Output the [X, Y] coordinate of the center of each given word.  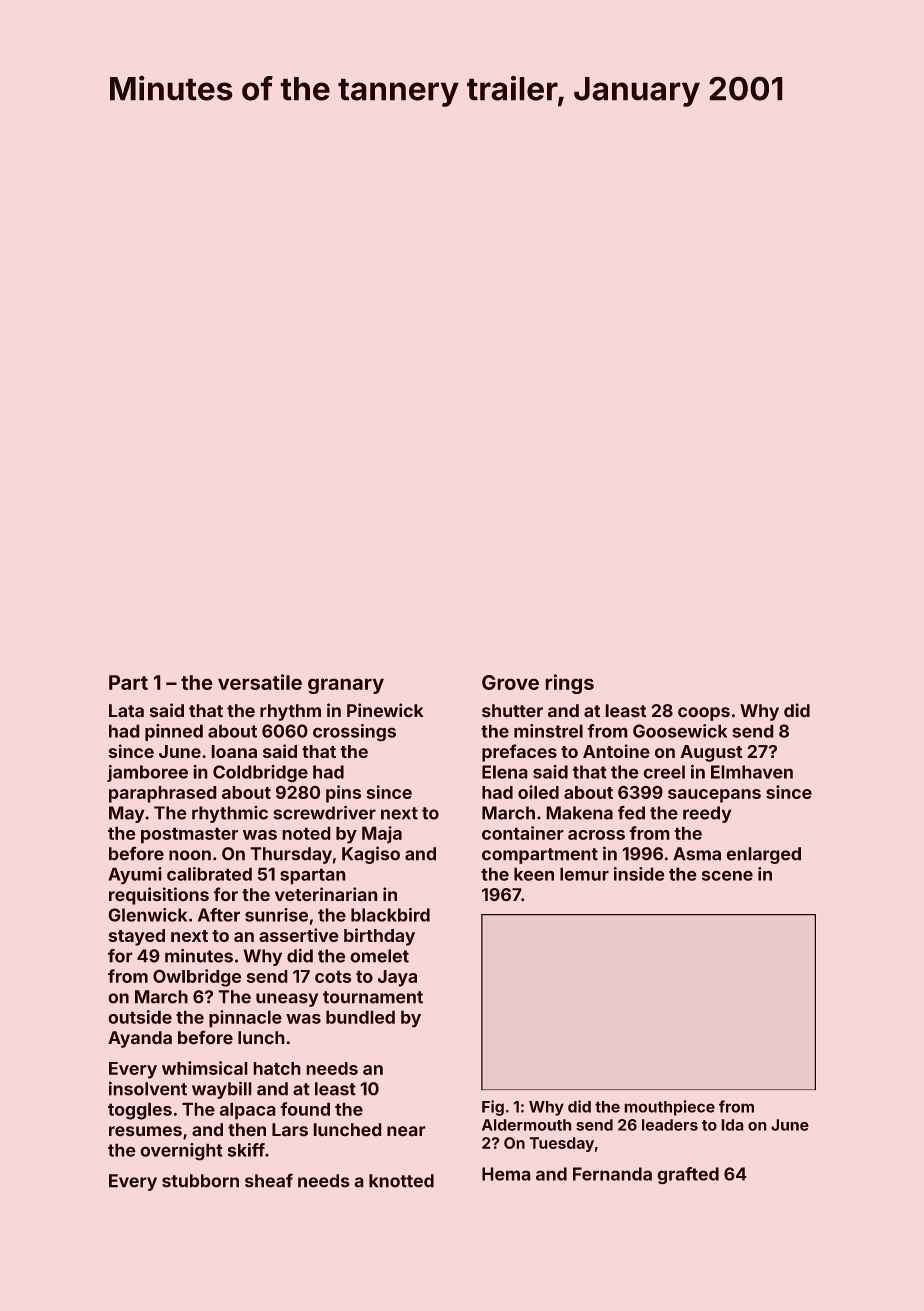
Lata [126, 710]
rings [570, 684]
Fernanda [612, 1174]
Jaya [397, 978]
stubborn [200, 1180]
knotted [401, 1180]
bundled [360, 1017]
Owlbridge [197, 978]
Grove [510, 682]
